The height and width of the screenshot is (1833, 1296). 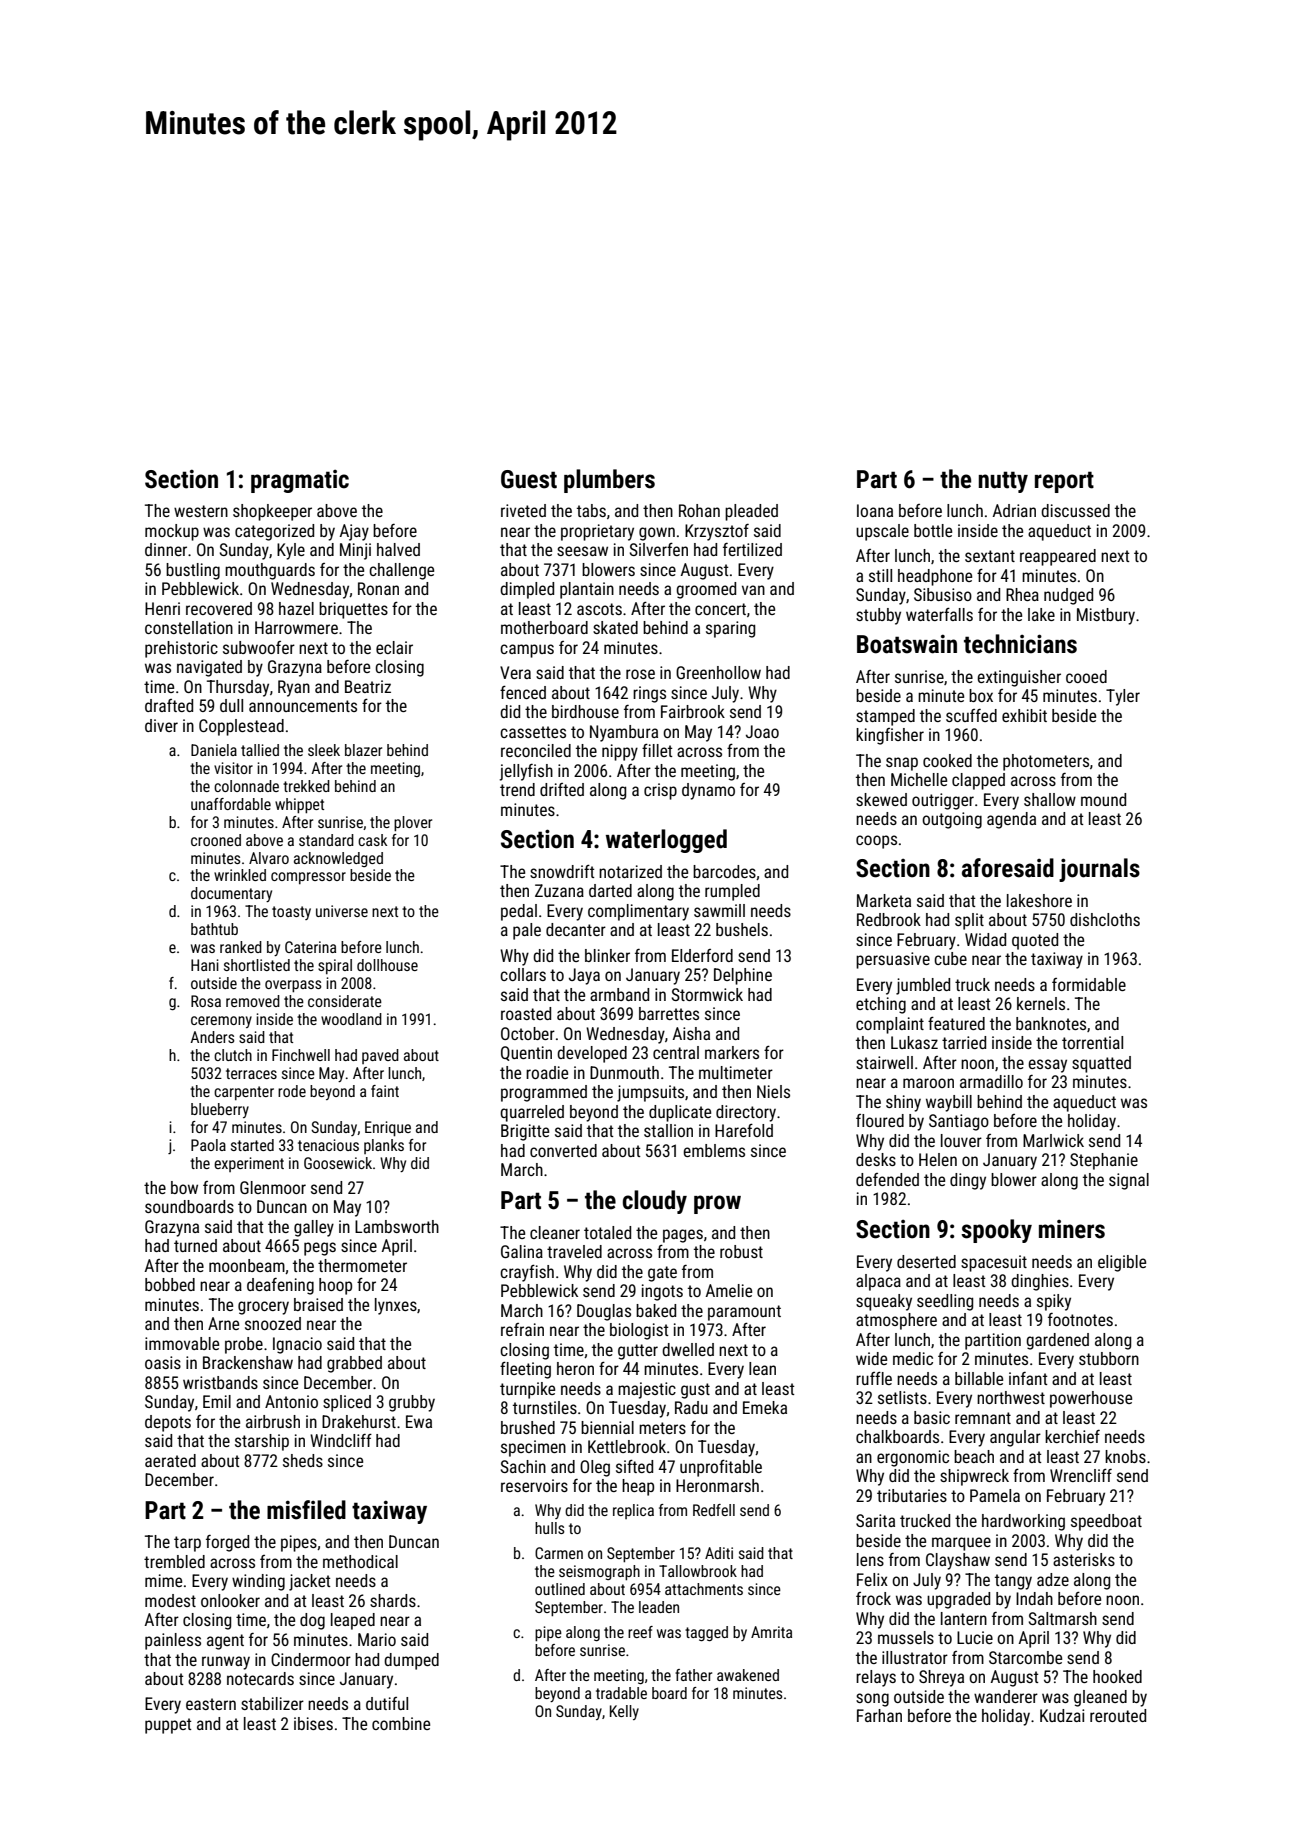 I want to click on brushed, so click(x=528, y=1427).
